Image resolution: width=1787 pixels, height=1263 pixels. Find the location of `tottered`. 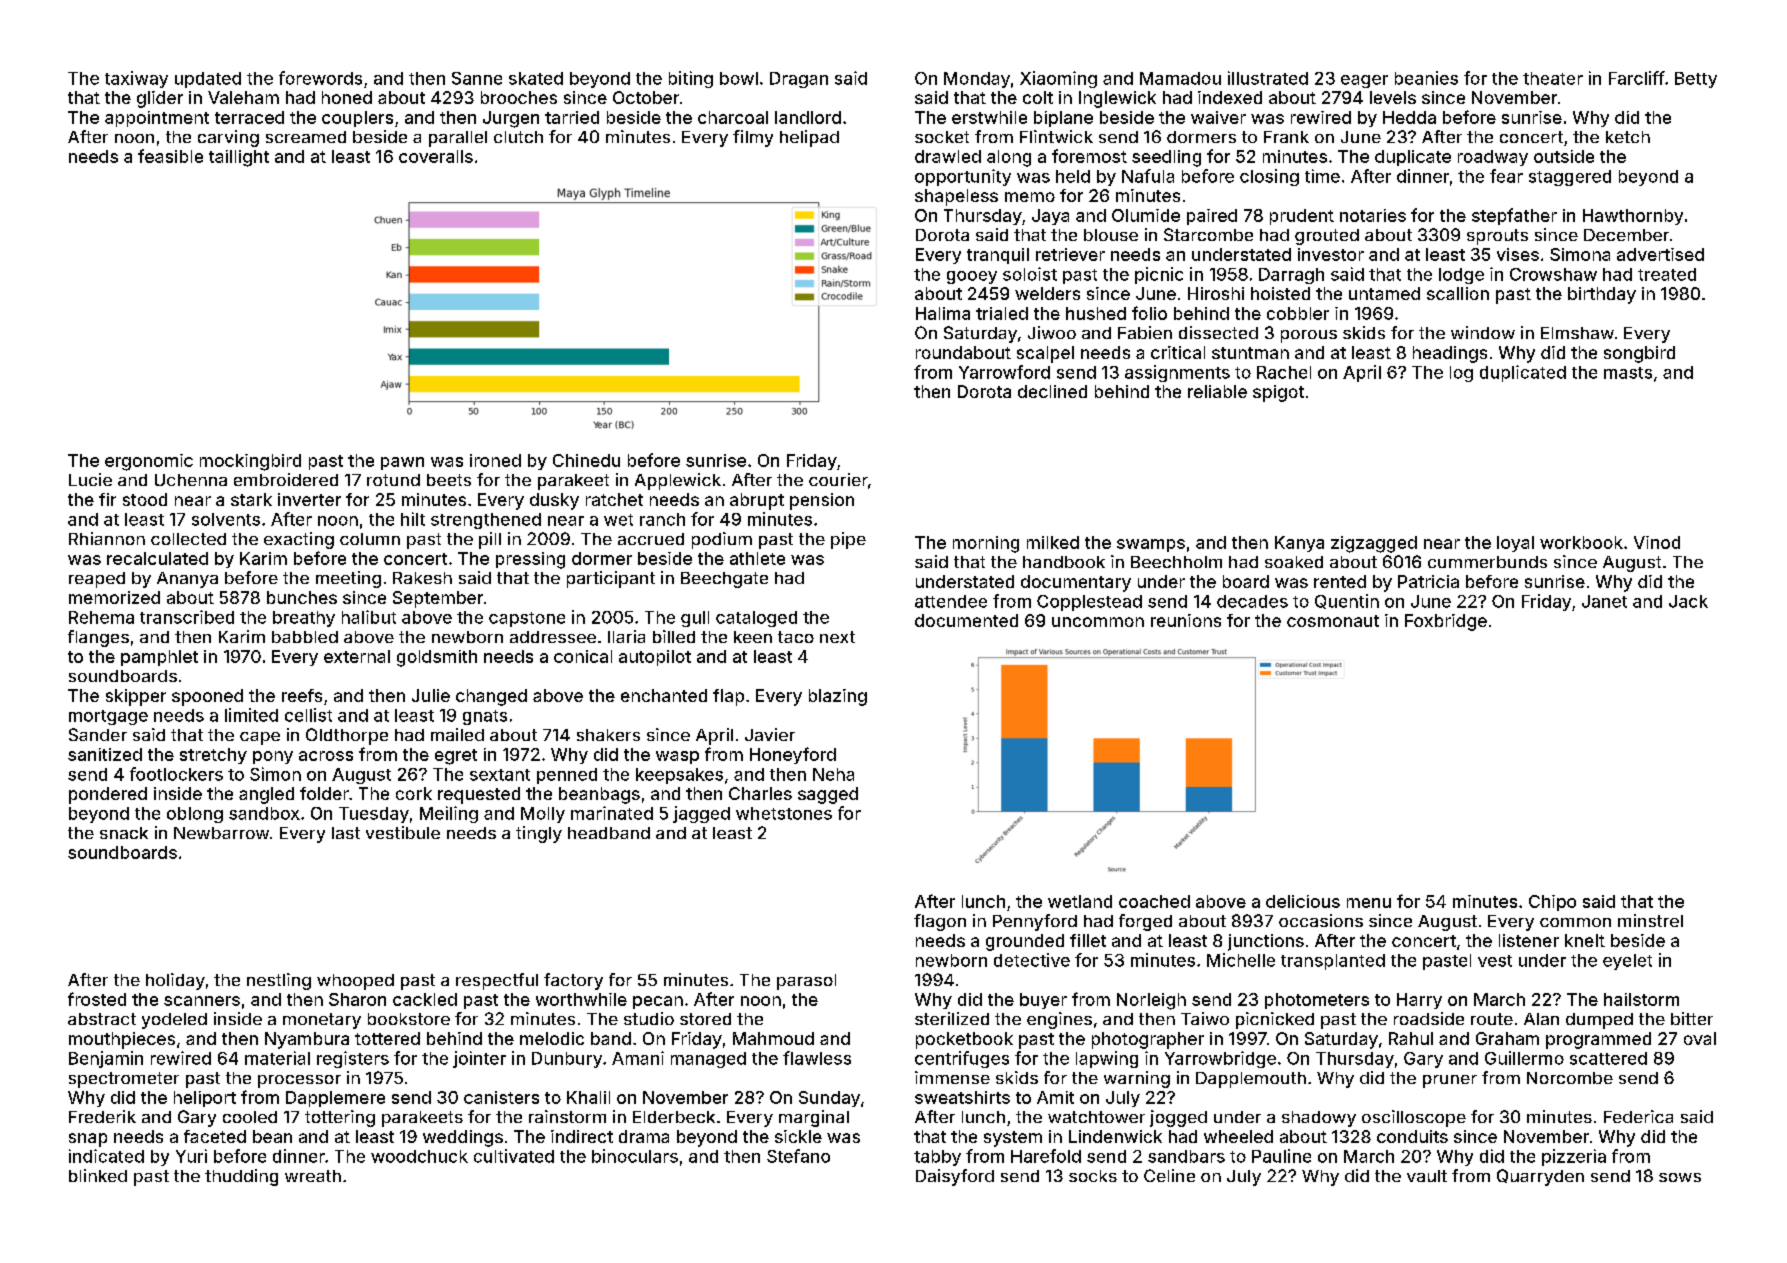

tottered is located at coordinates (387, 1038).
